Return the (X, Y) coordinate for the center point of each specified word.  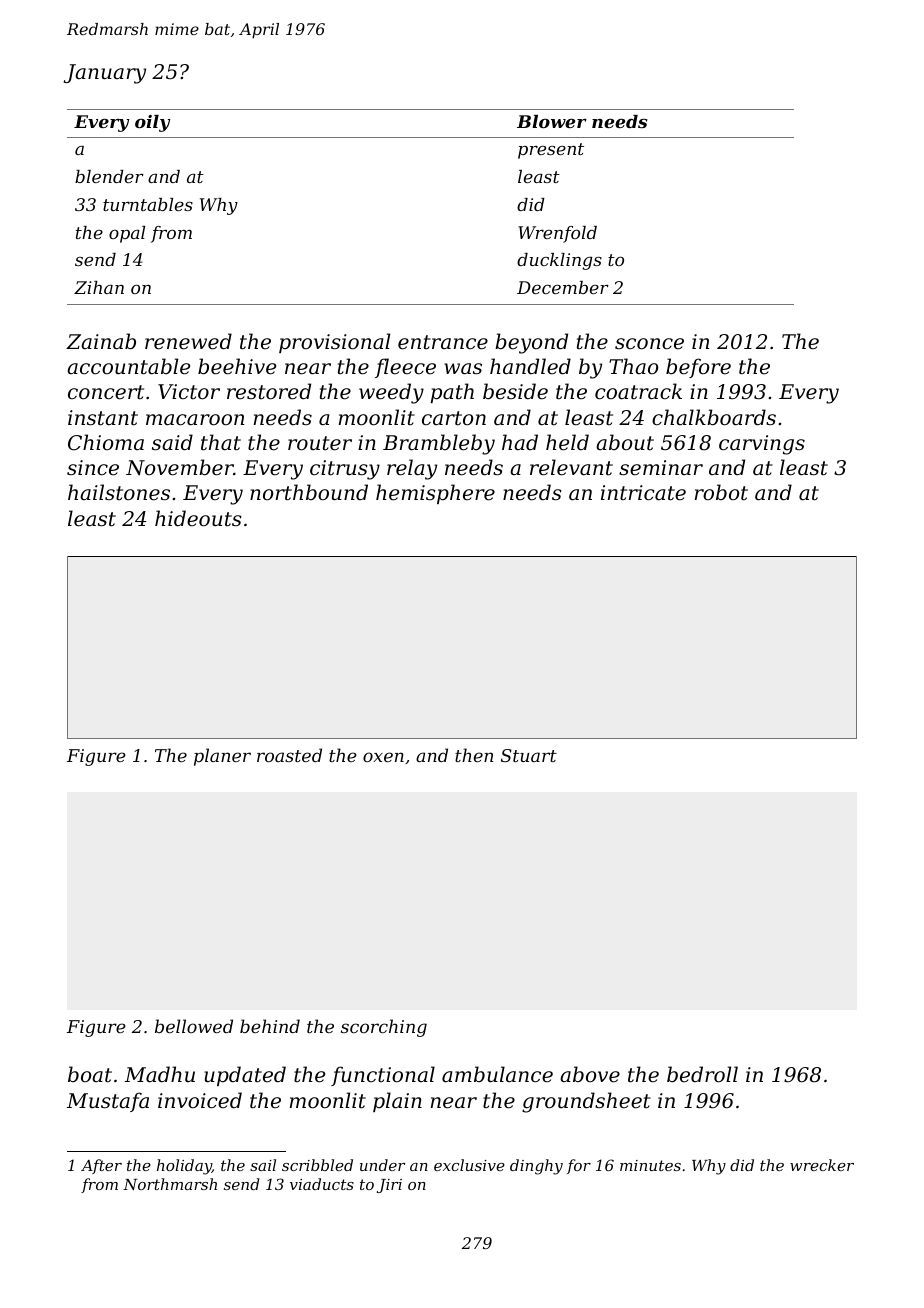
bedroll (702, 1074)
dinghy (536, 1167)
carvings (762, 445)
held (567, 442)
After (101, 1166)
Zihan (99, 287)
